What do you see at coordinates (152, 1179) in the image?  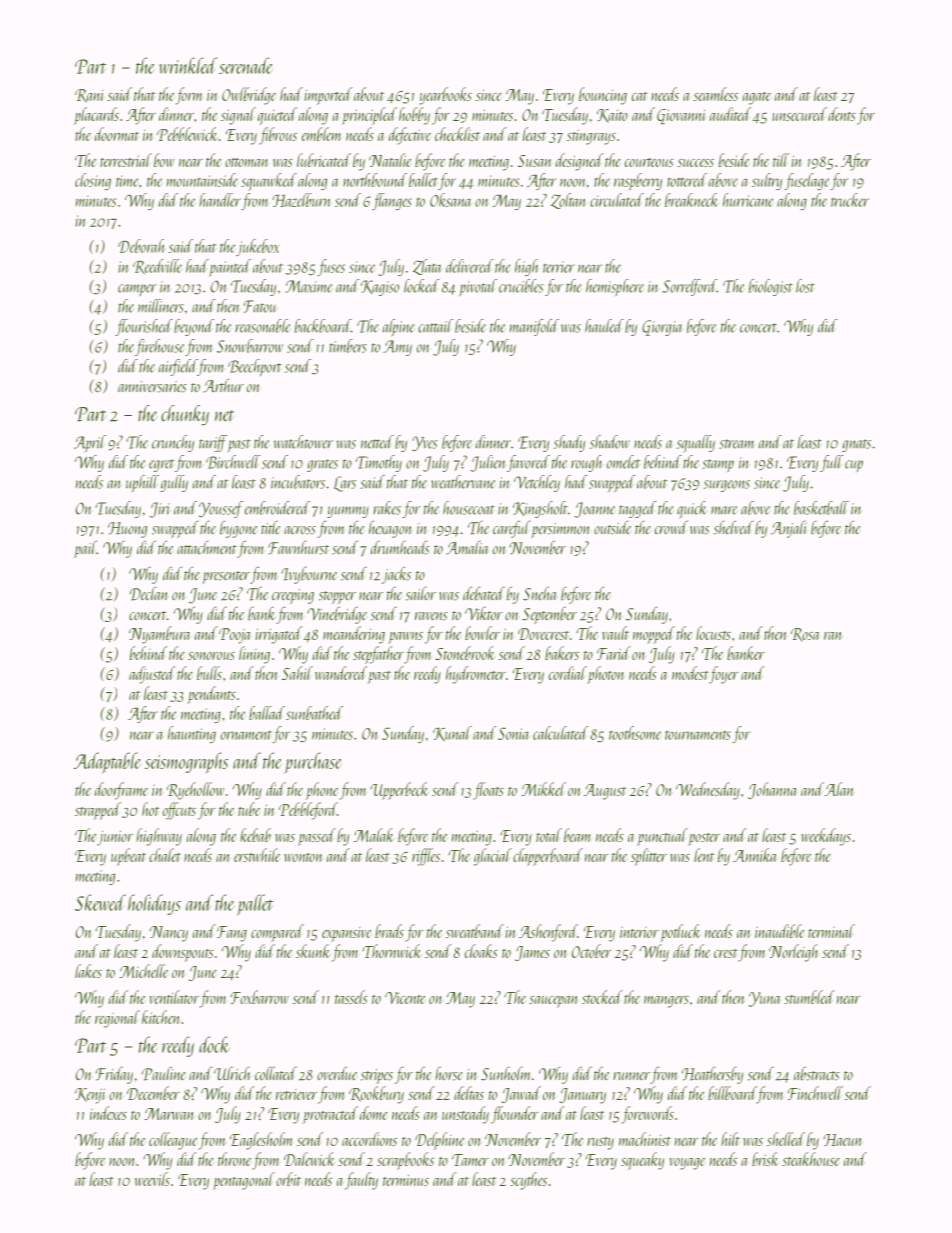 I see `weevils` at bounding box center [152, 1179].
